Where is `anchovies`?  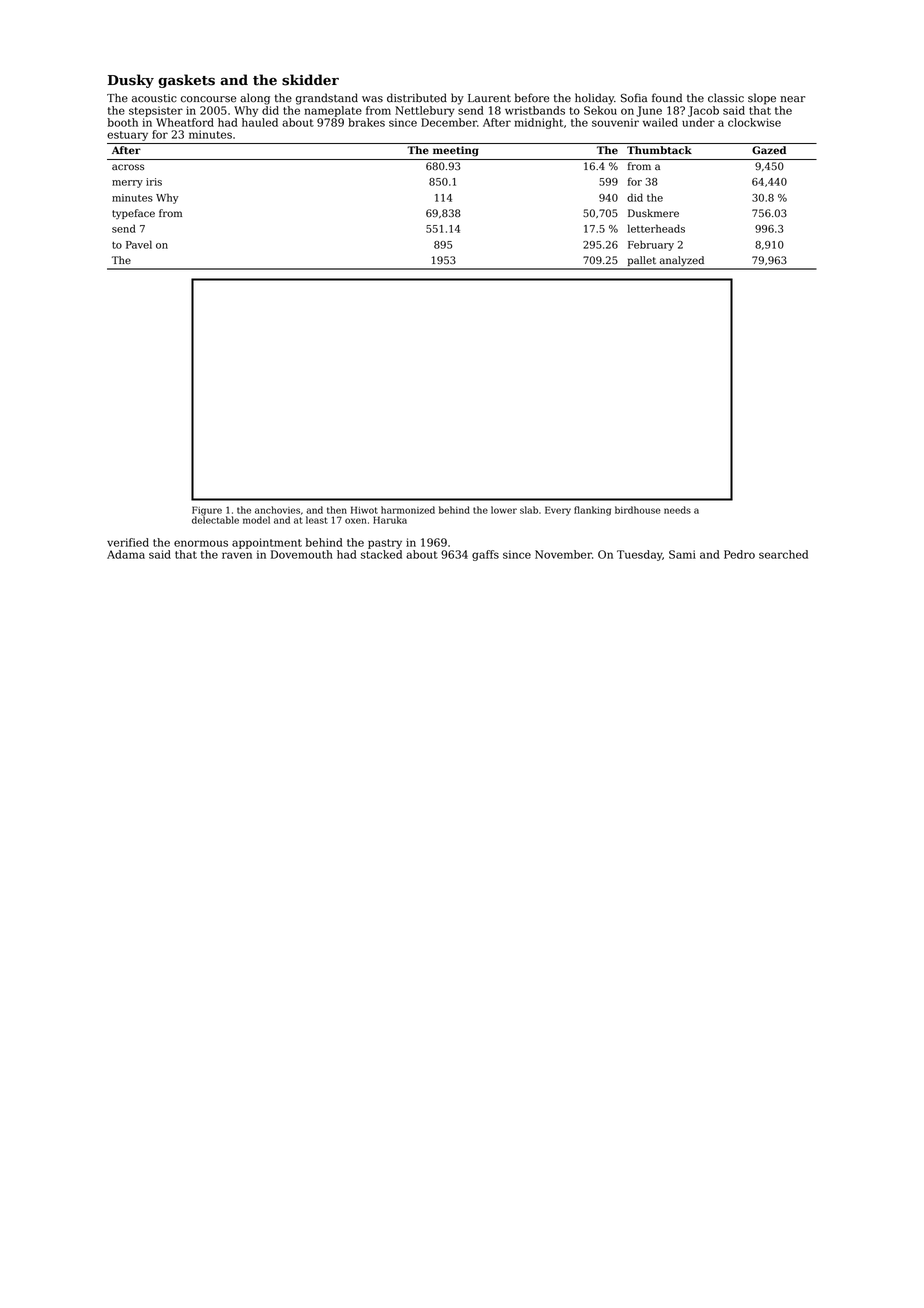 anchovies is located at coordinates (277, 510).
